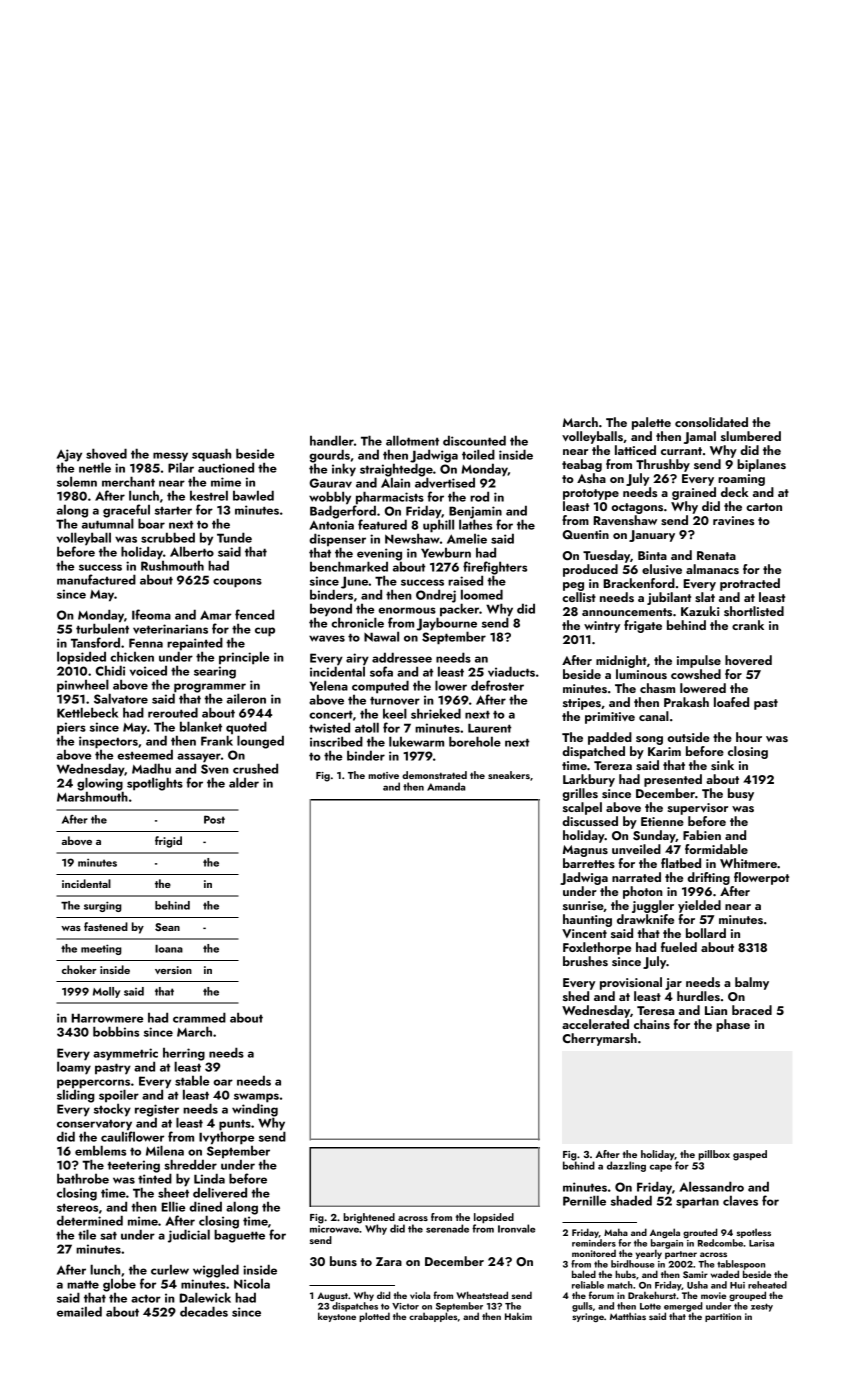 The width and height of the image is (849, 1400). What do you see at coordinates (749, 737) in the image?
I see `hour` at bounding box center [749, 737].
